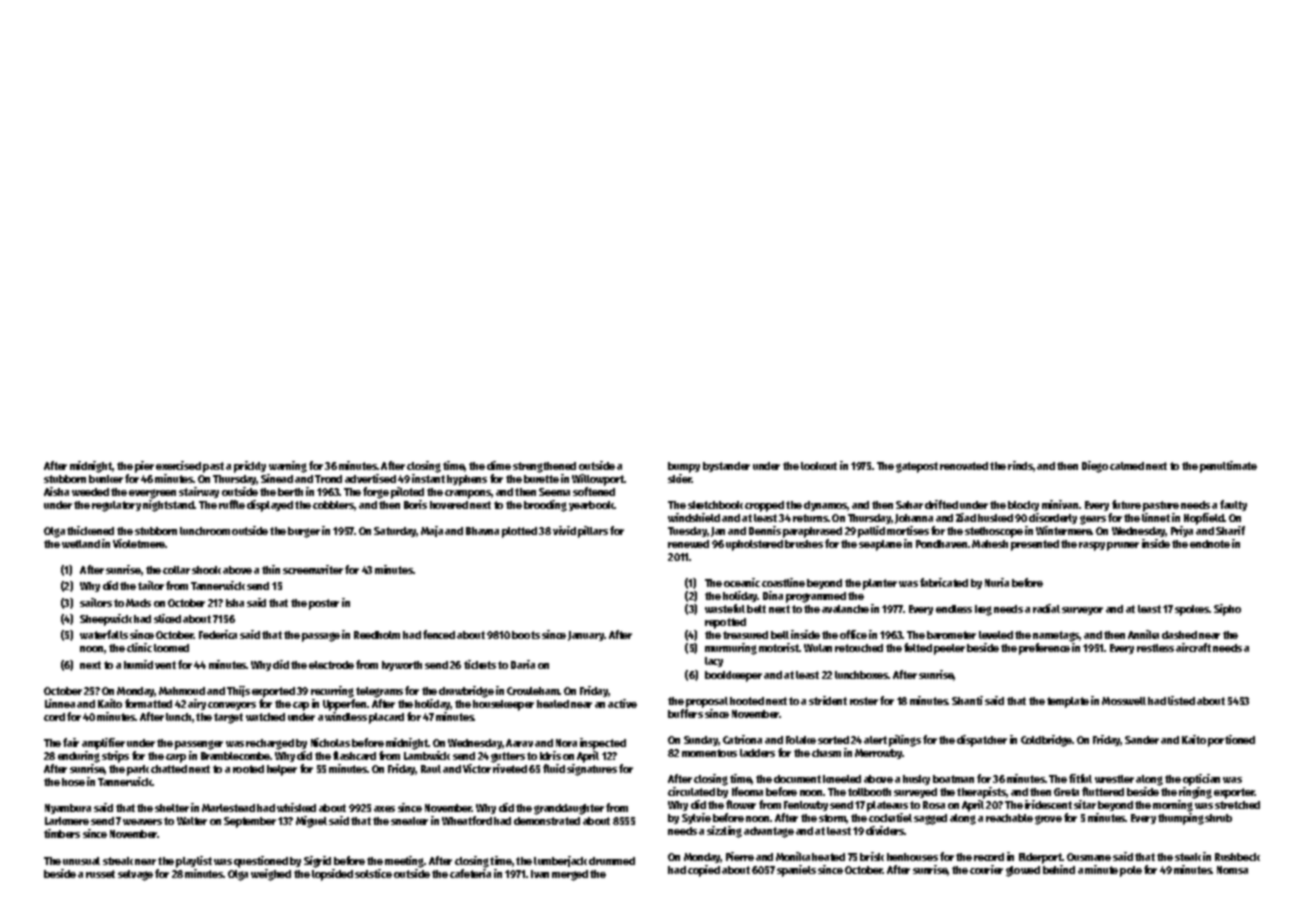  What do you see at coordinates (533, 691) in the screenshot?
I see `Crowleham` at bounding box center [533, 691].
